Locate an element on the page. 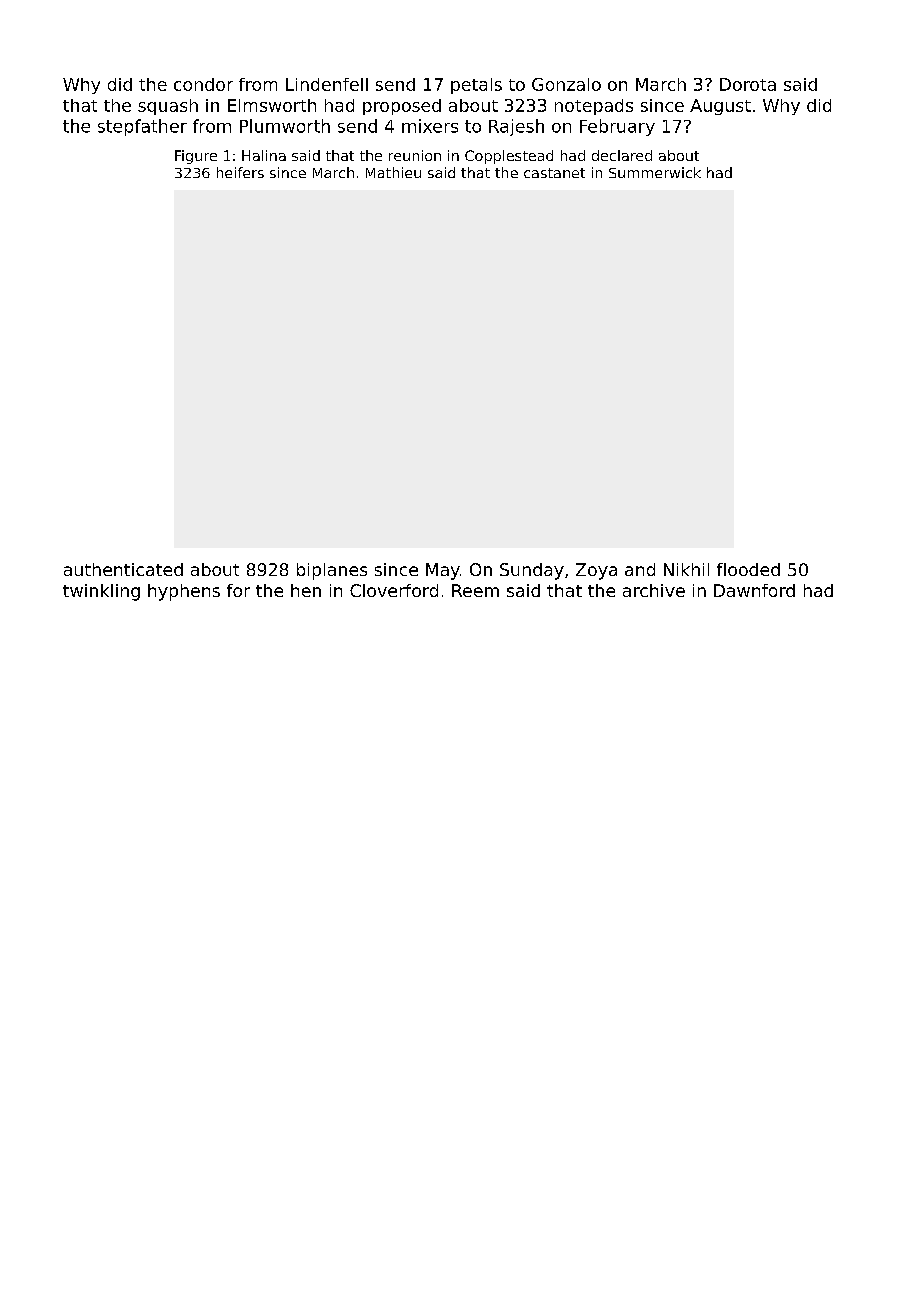 Image resolution: width=908 pixels, height=1316 pixels. Gonzalo is located at coordinates (566, 84).
